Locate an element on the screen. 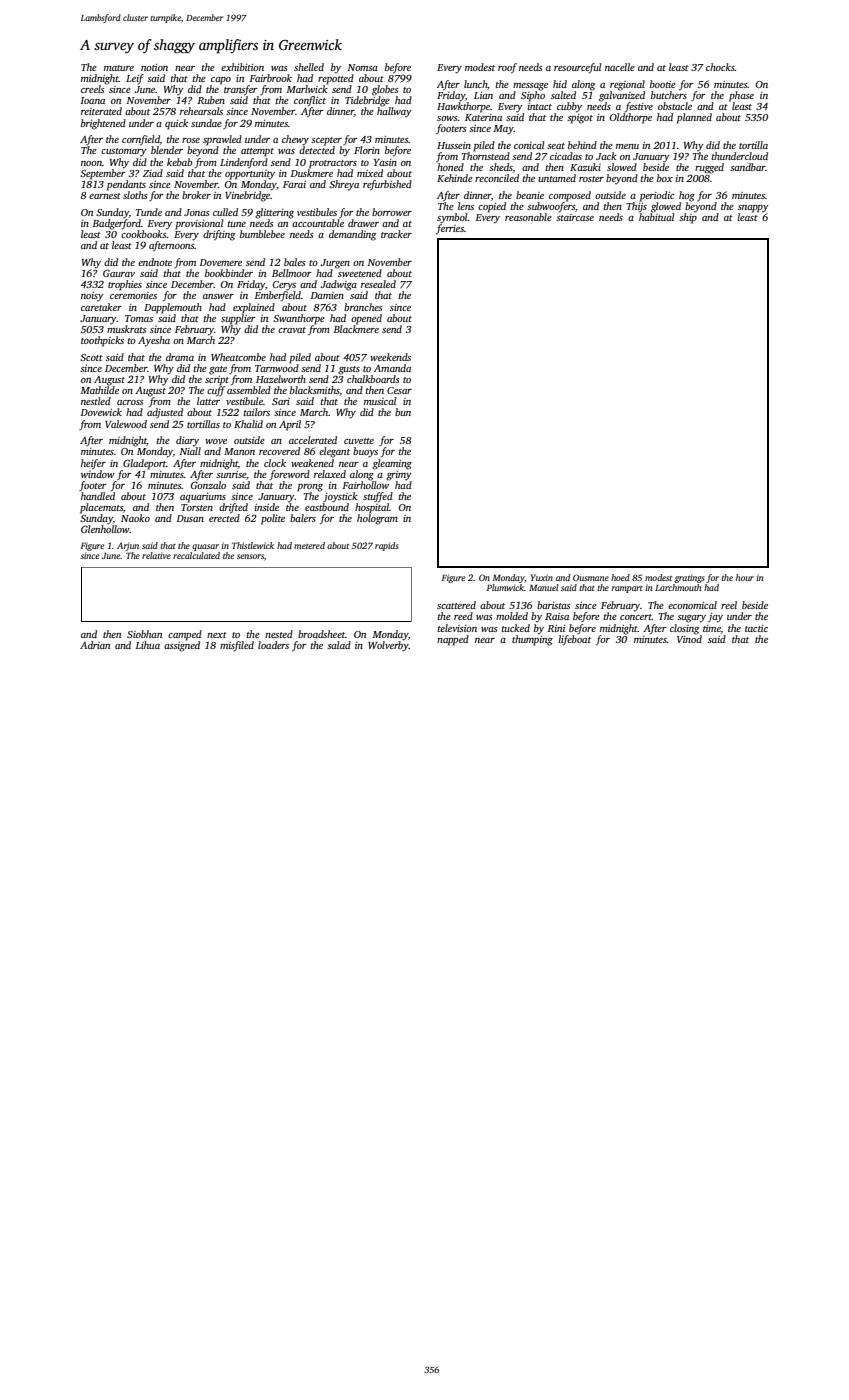  Ayesha is located at coordinates (154, 341).
